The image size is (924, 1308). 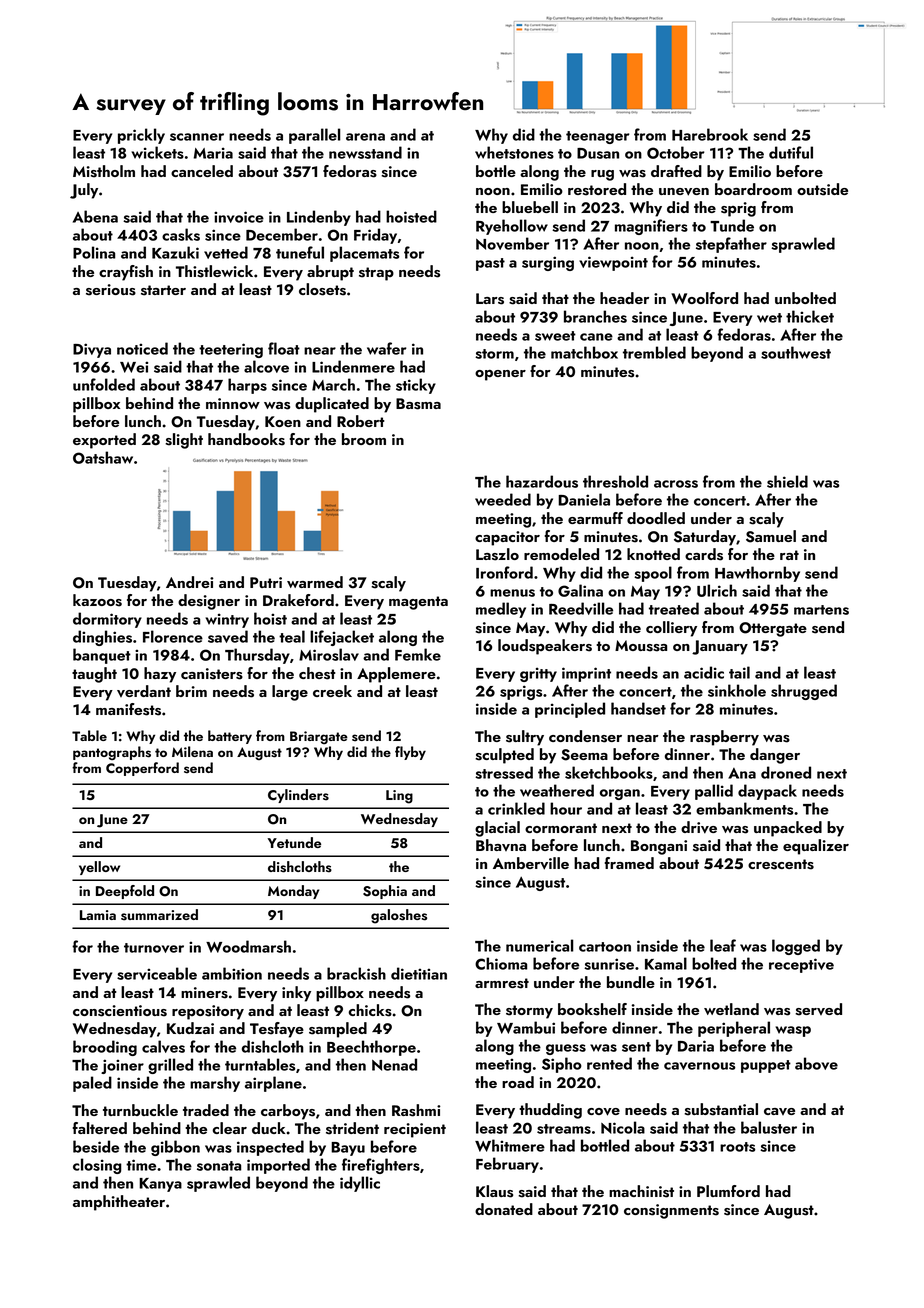 What do you see at coordinates (791, 152) in the screenshot?
I see `dutiful` at bounding box center [791, 152].
